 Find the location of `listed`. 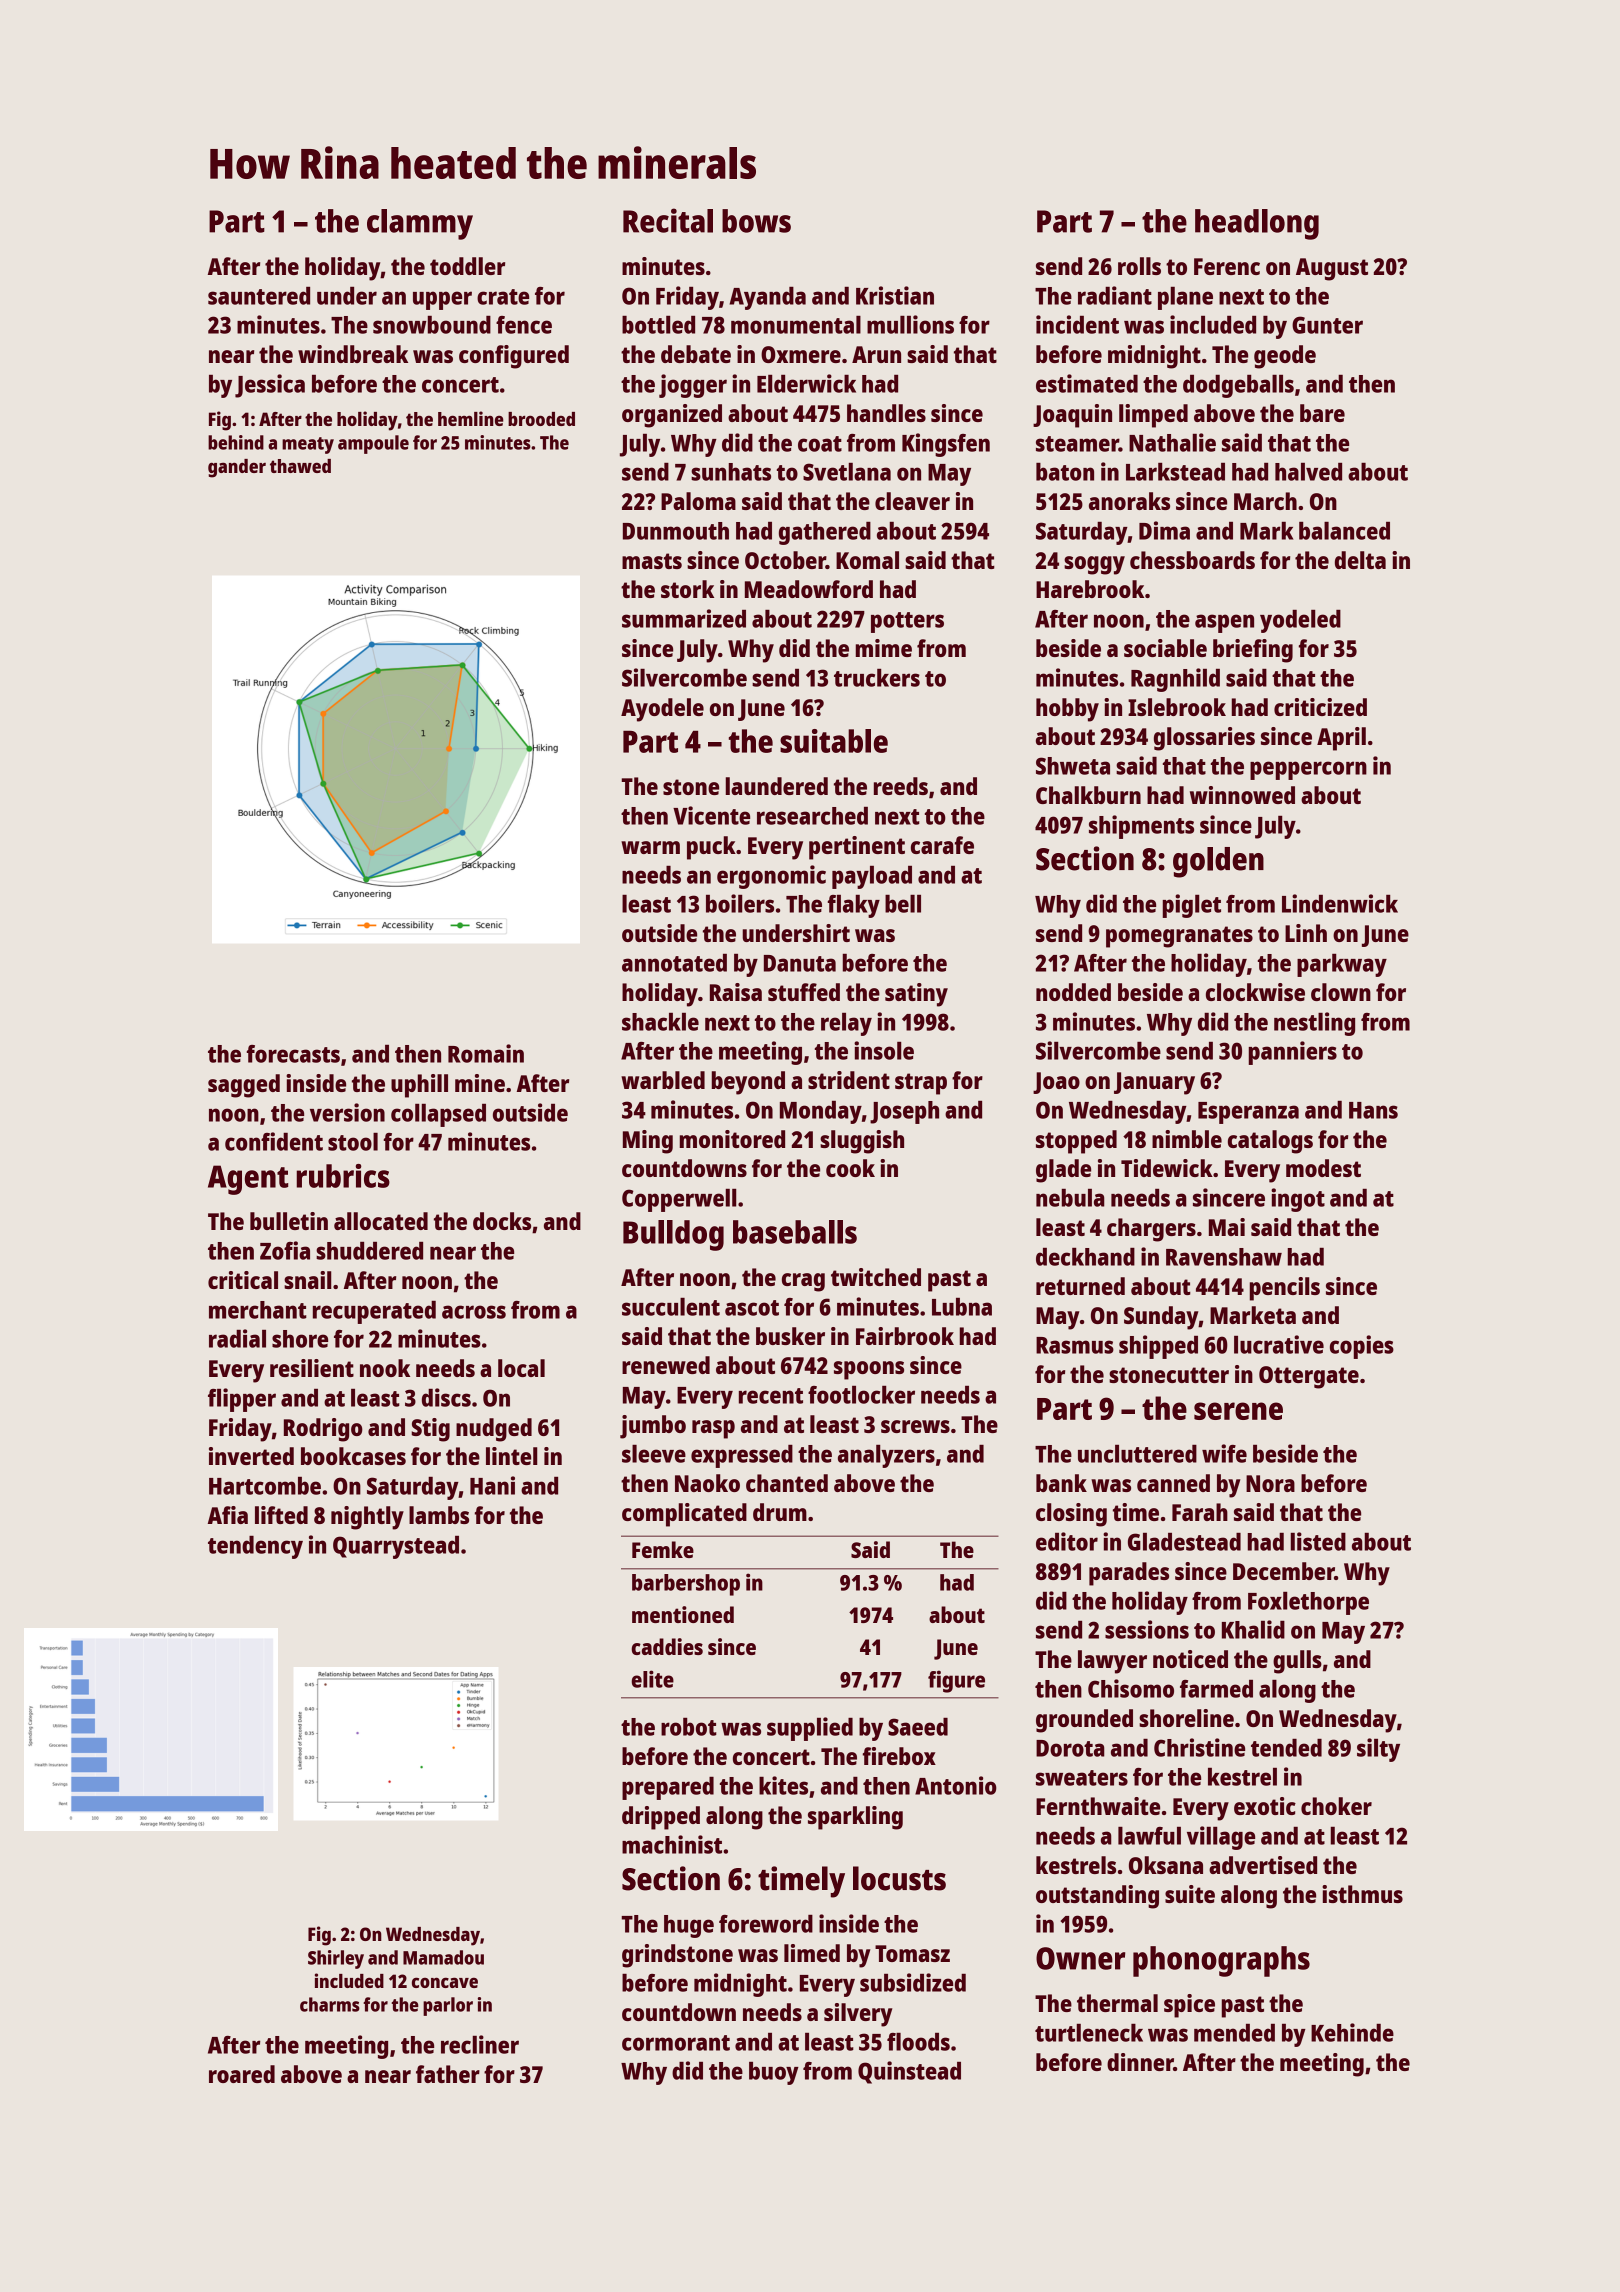

listed is located at coordinates (1318, 1541).
